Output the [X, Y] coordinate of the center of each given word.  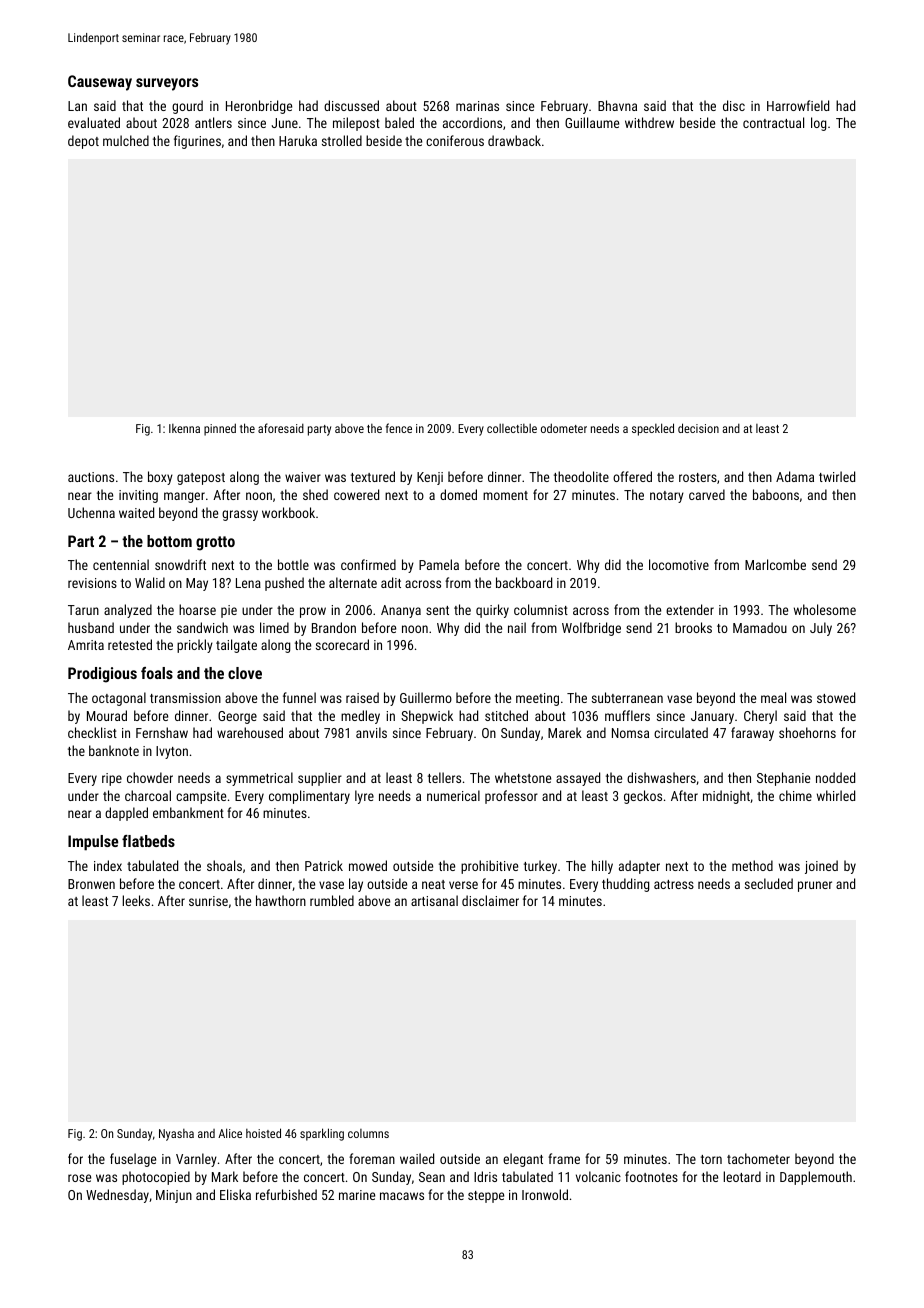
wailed [417, 1158]
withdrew [649, 122]
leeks [136, 900]
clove [245, 673]
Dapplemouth [816, 1178]
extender [690, 609]
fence [399, 428]
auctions [91, 477]
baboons [776, 494]
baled [399, 122]
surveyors [167, 84]
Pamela [439, 564]
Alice [230, 1133]
